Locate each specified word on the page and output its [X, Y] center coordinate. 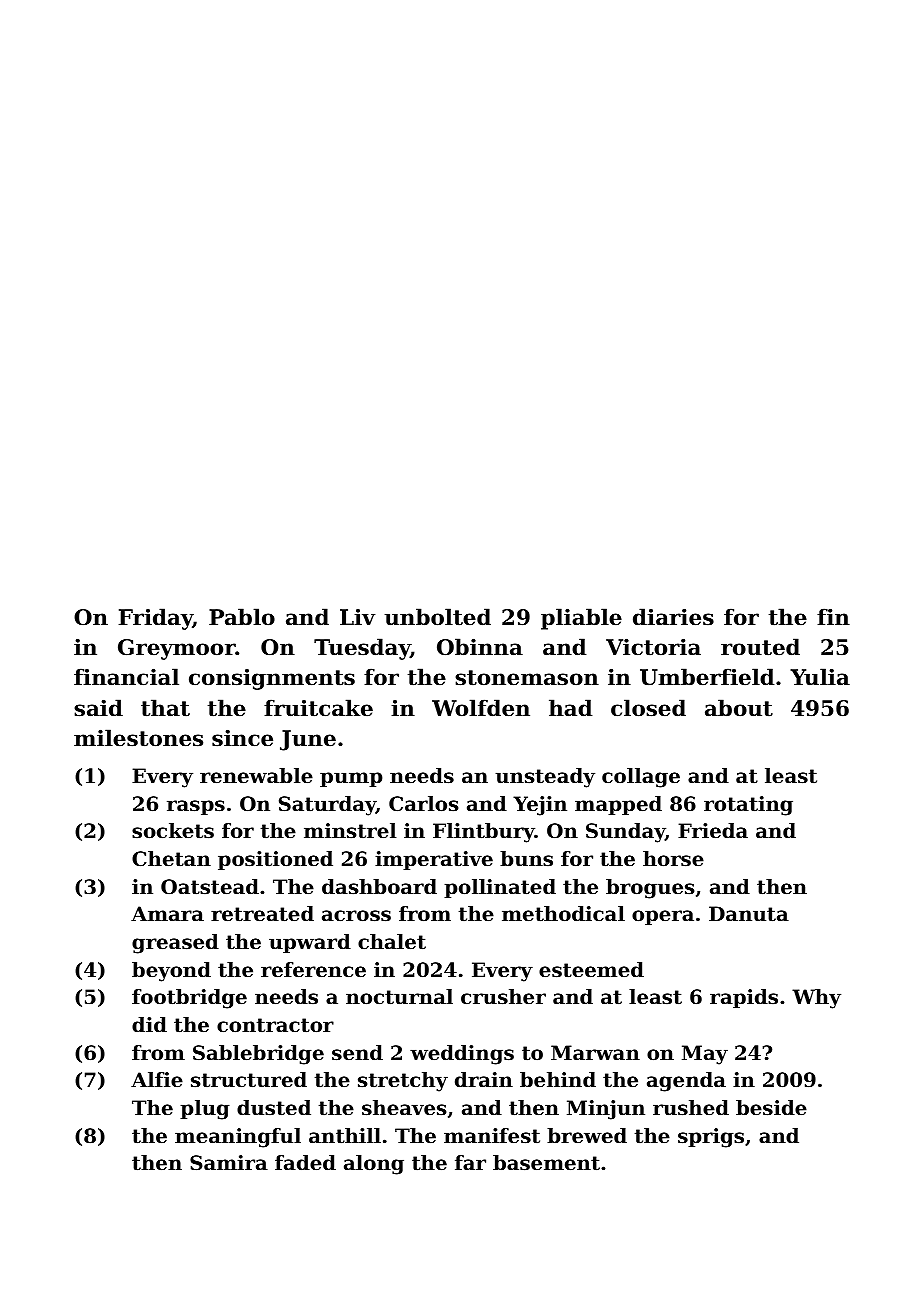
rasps [196, 807]
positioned [275, 860]
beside [771, 1108]
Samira [229, 1163]
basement [546, 1163]
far [470, 1162]
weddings [462, 1055]
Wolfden [481, 708]
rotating [748, 806]
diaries [673, 617]
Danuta [749, 914]
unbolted [437, 617]
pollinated [500, 888]
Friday [155, 619]
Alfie [157, 1079]
